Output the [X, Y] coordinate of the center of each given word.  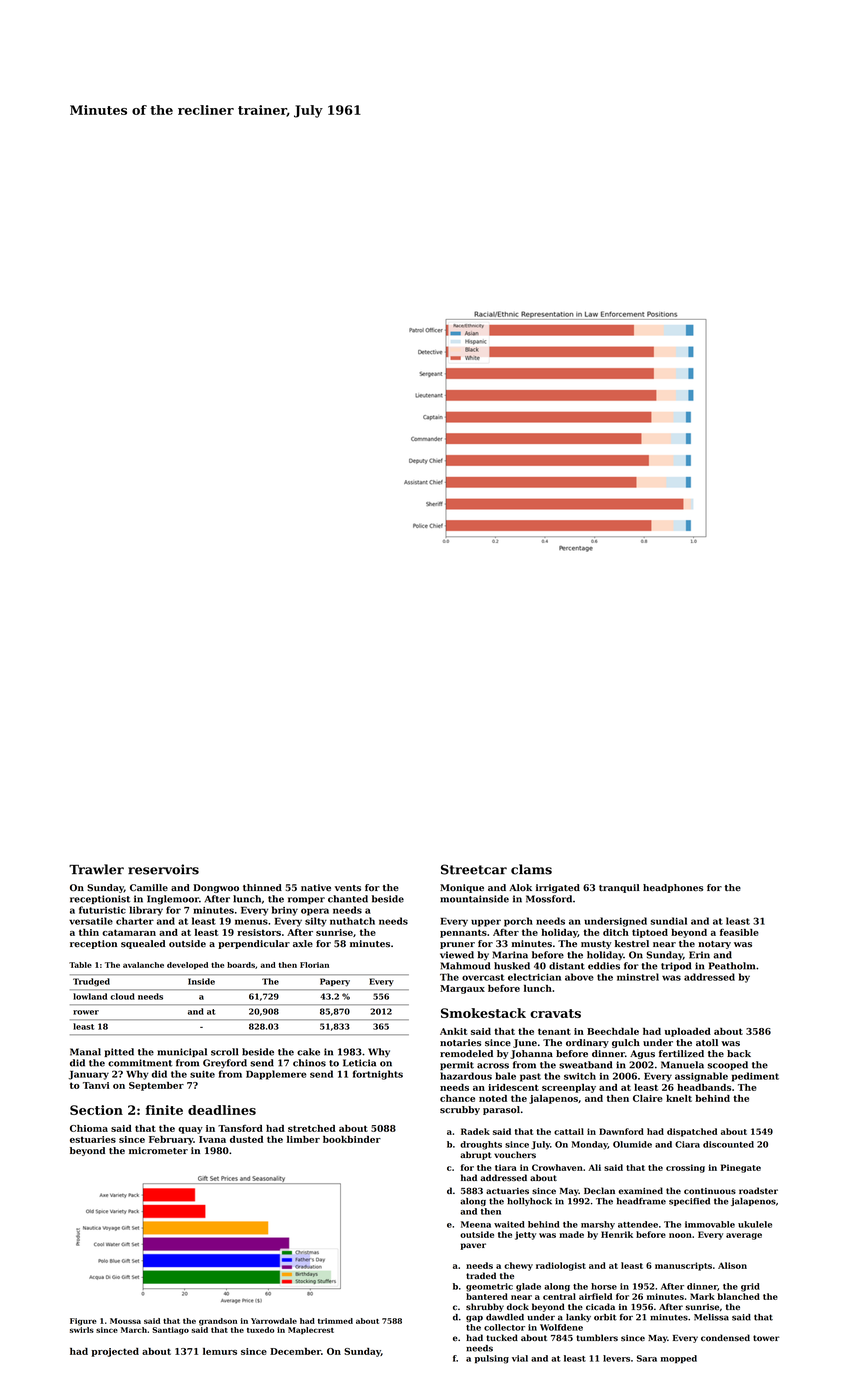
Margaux [462, 989]
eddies [604, 966]
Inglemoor [173, 900]
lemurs [220, 1351]
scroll [225, 1052]
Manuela [682, 1065]
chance [457, 1098]
